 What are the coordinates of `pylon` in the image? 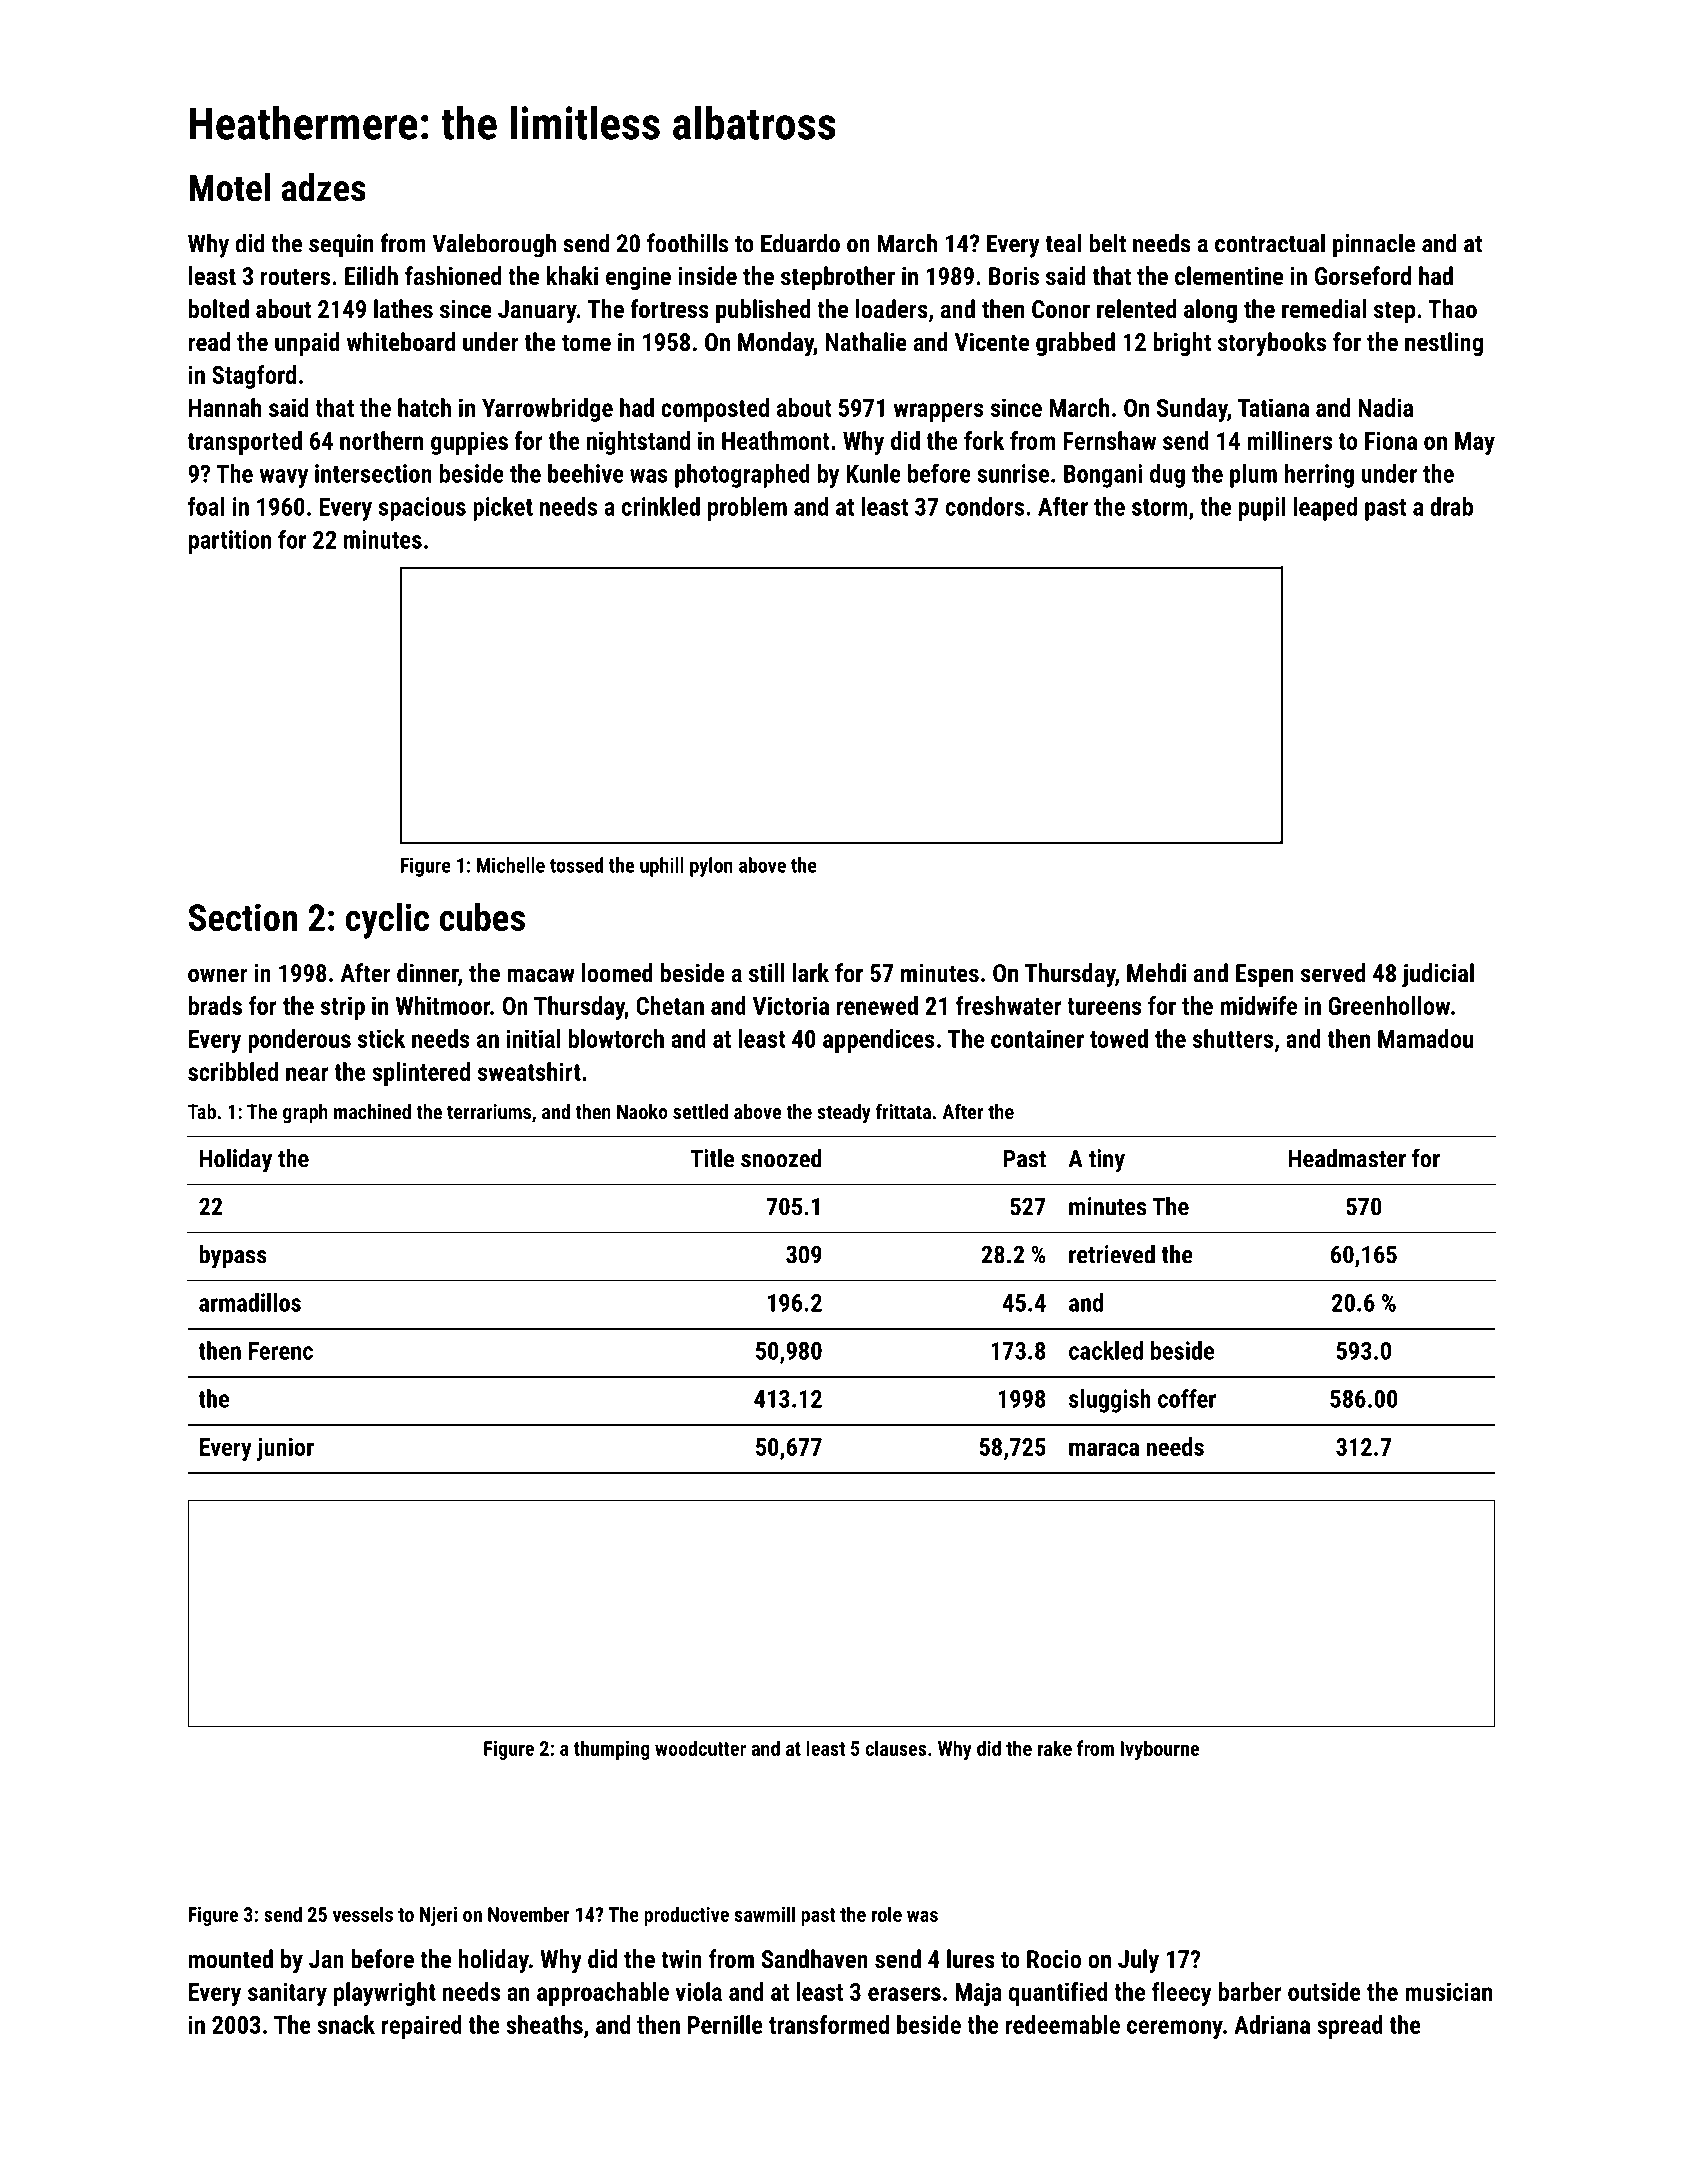 It's located at (711, 867).
